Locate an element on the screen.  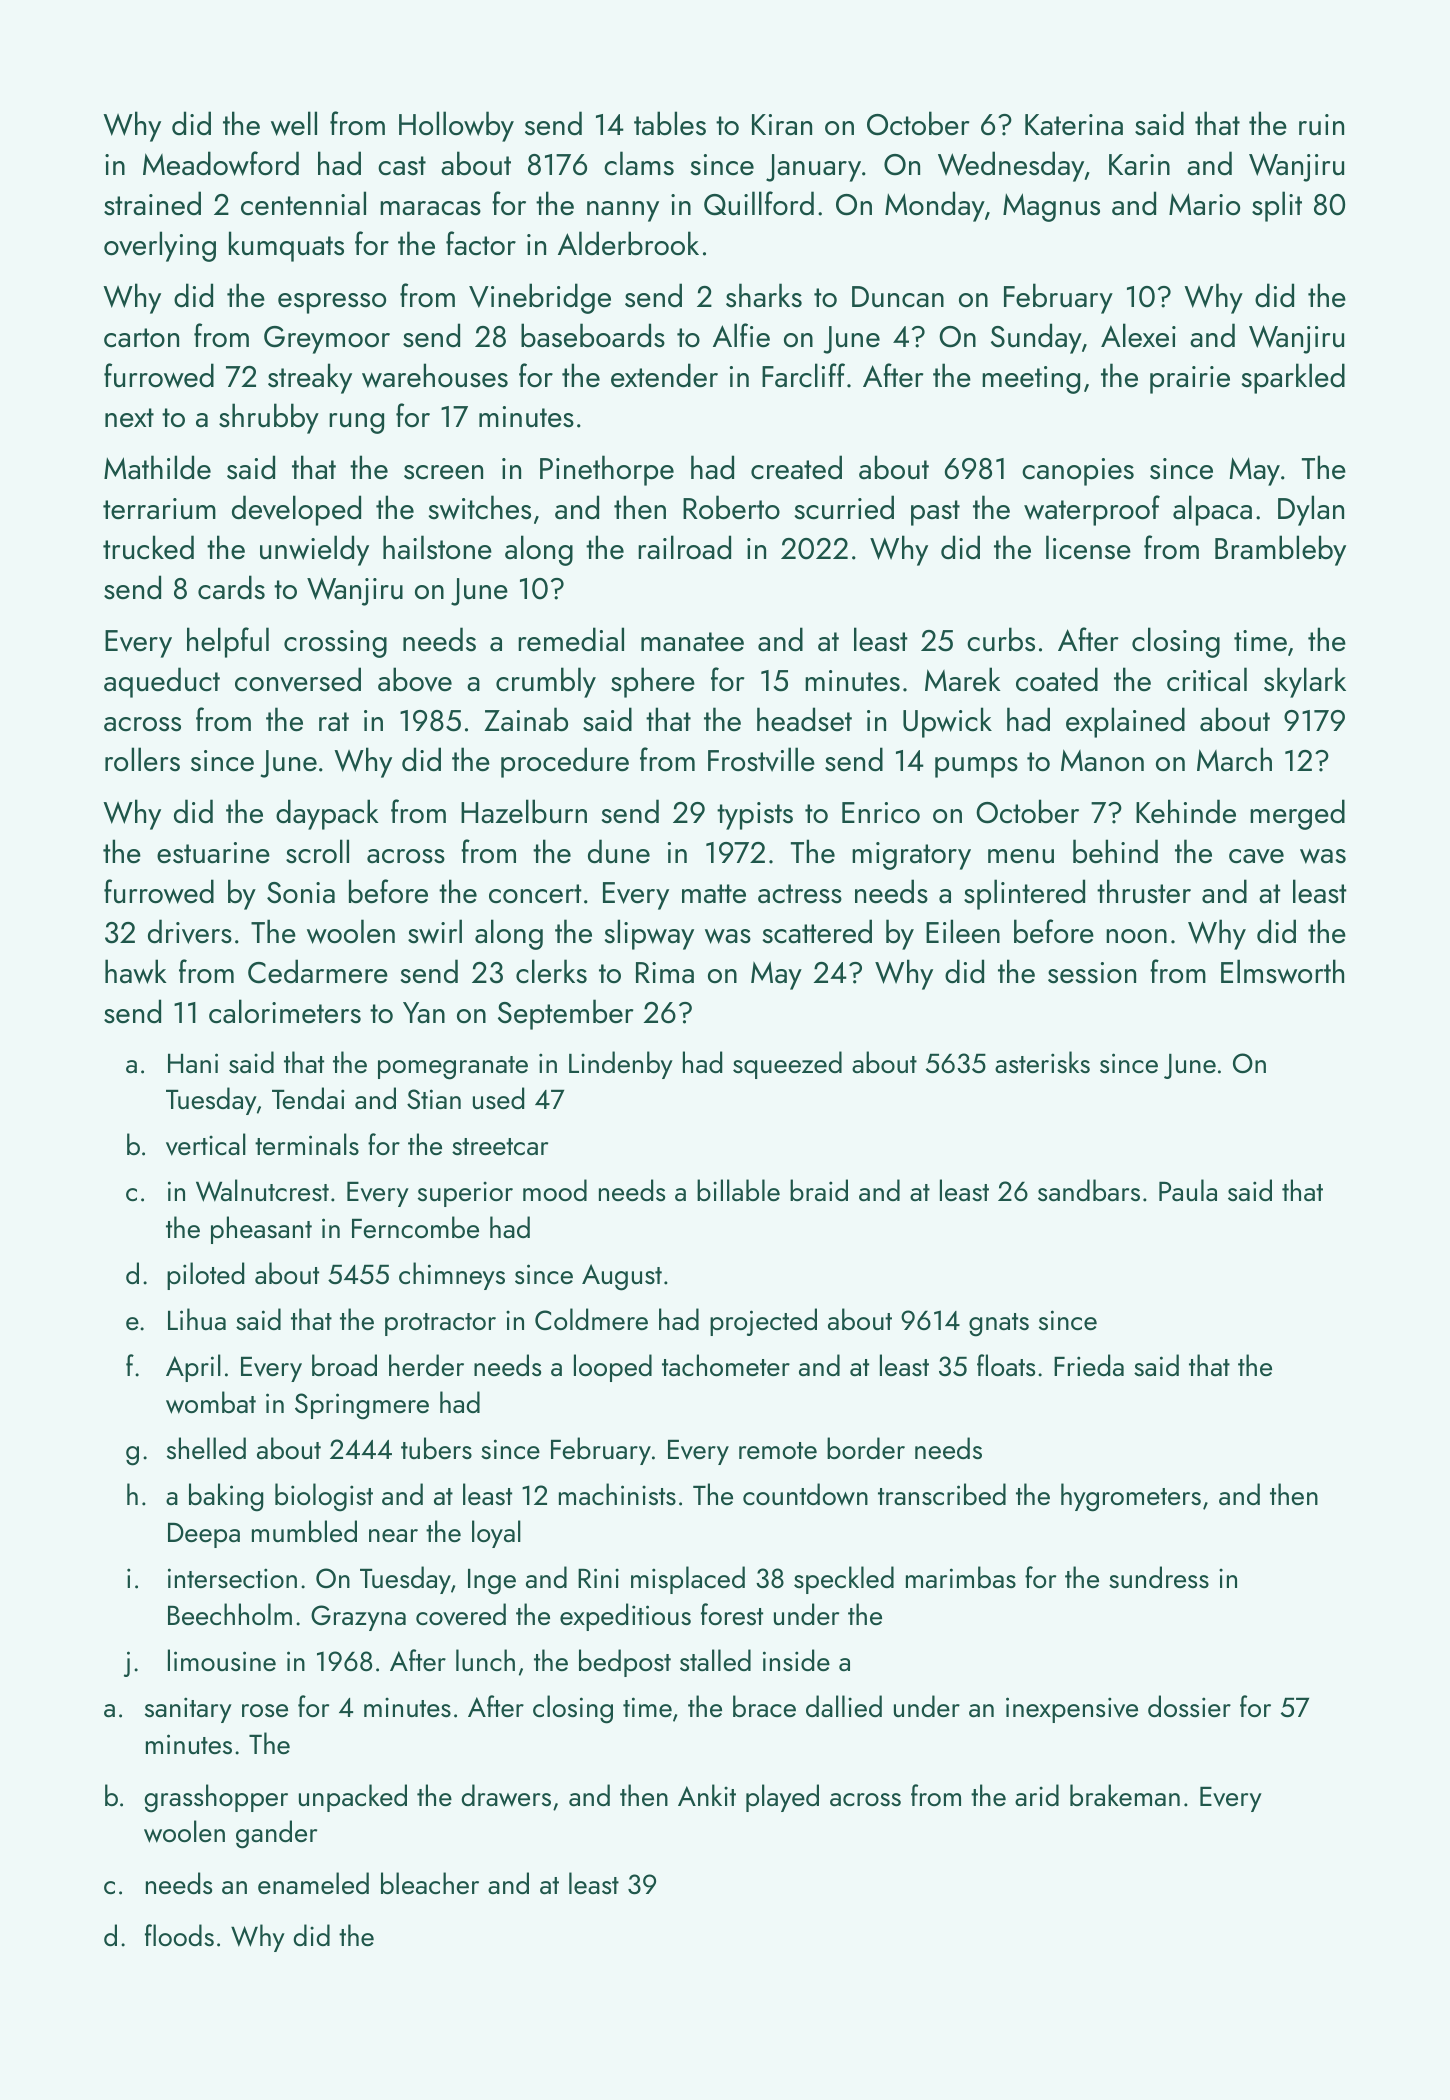
Katerina is located at coordinates (1074, 125).
